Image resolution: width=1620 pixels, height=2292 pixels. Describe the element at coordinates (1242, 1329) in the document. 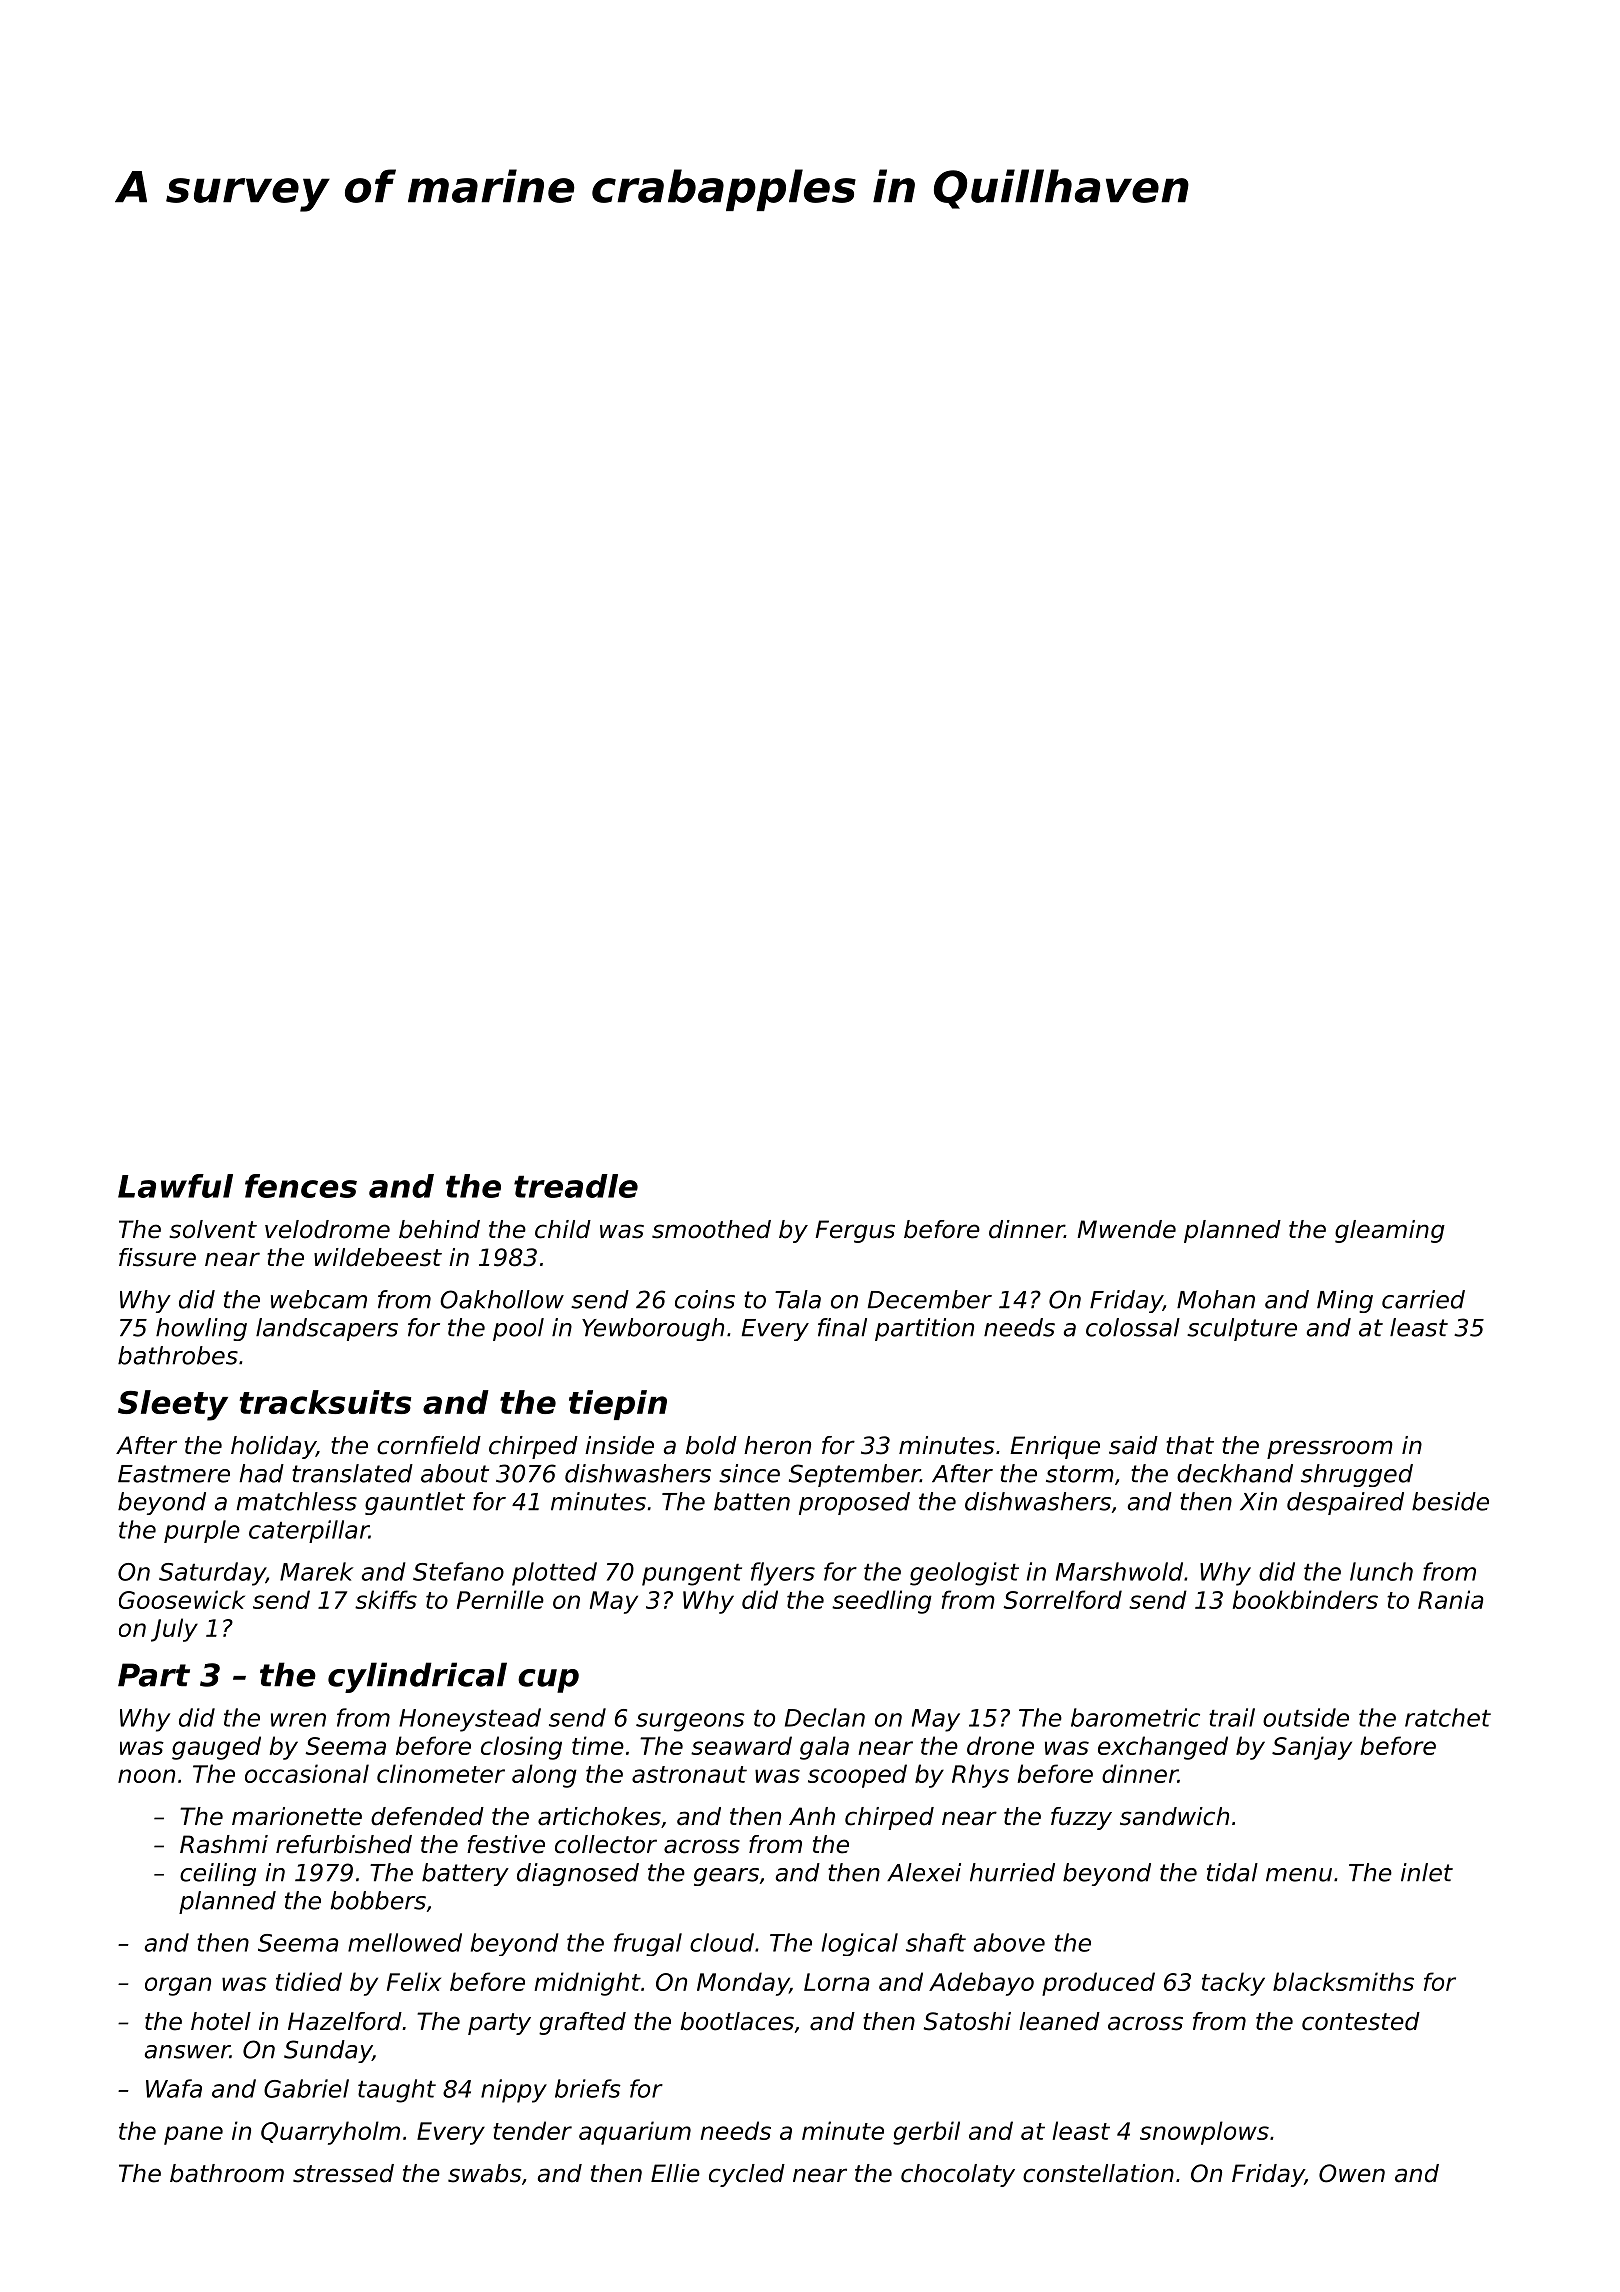

I see `sculpture` at that location.
